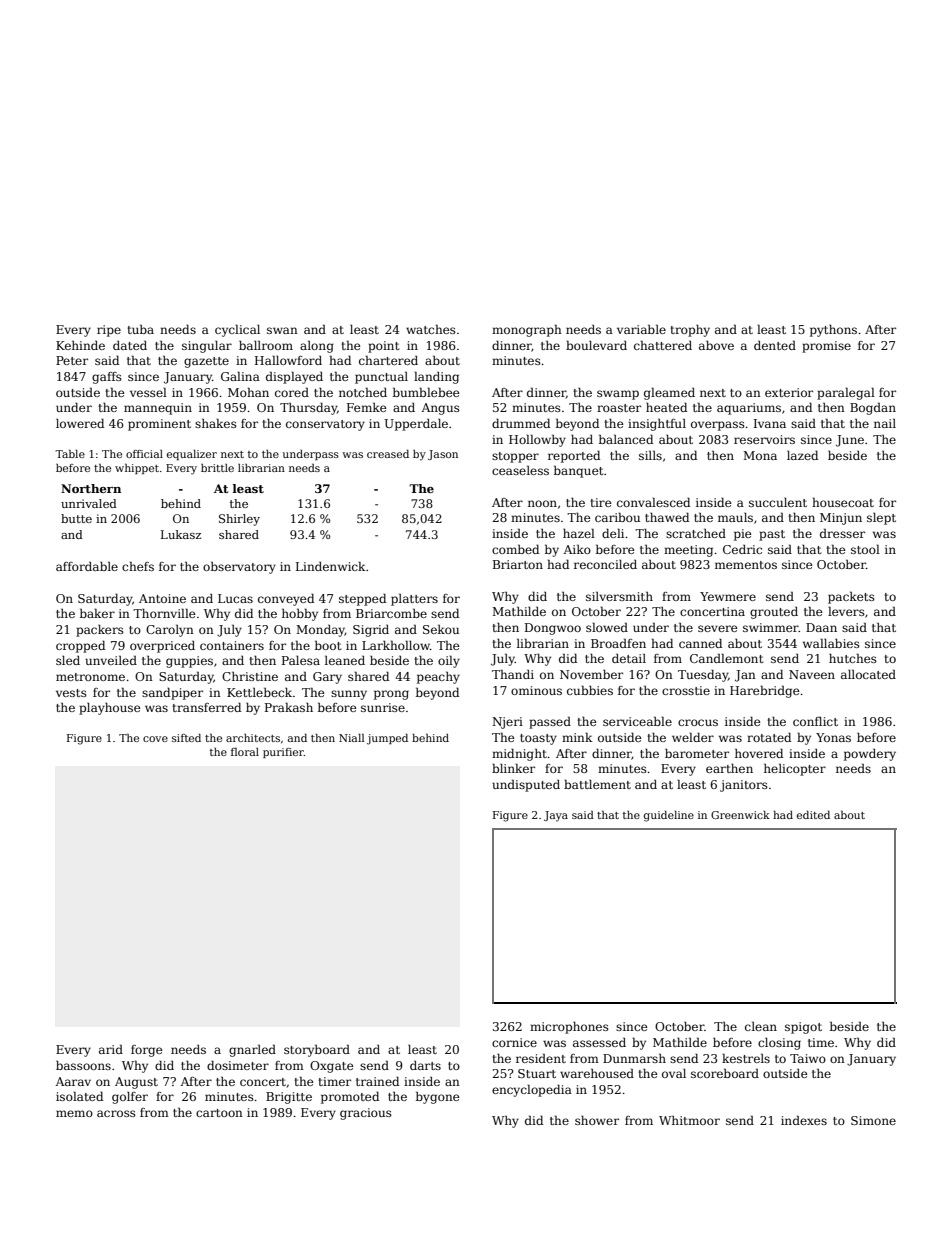  What do you see at coordinates (833, 330) in the page?
I see `pythons` at bounding box center [833, 330].
